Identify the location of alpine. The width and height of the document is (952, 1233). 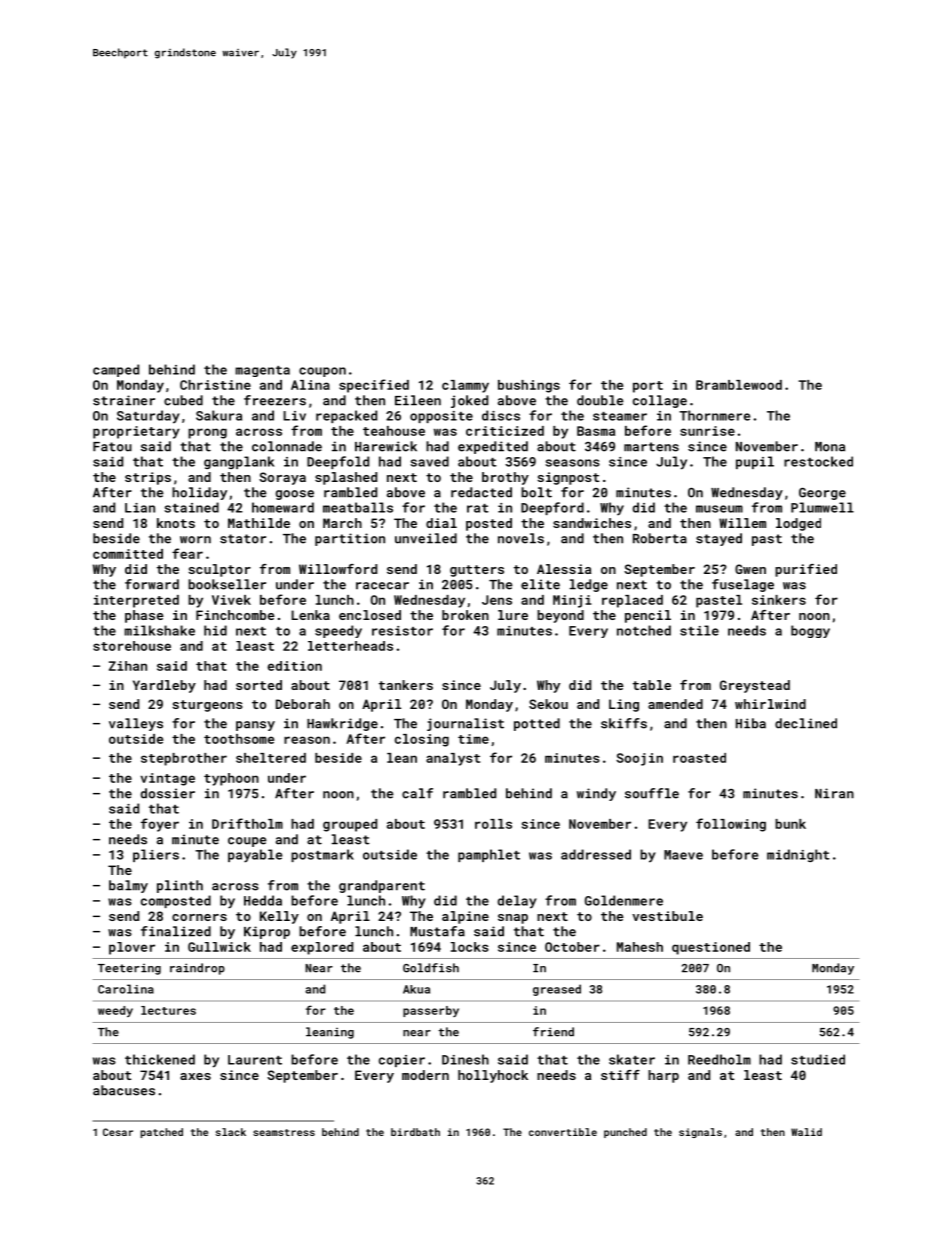
(465, 917).
